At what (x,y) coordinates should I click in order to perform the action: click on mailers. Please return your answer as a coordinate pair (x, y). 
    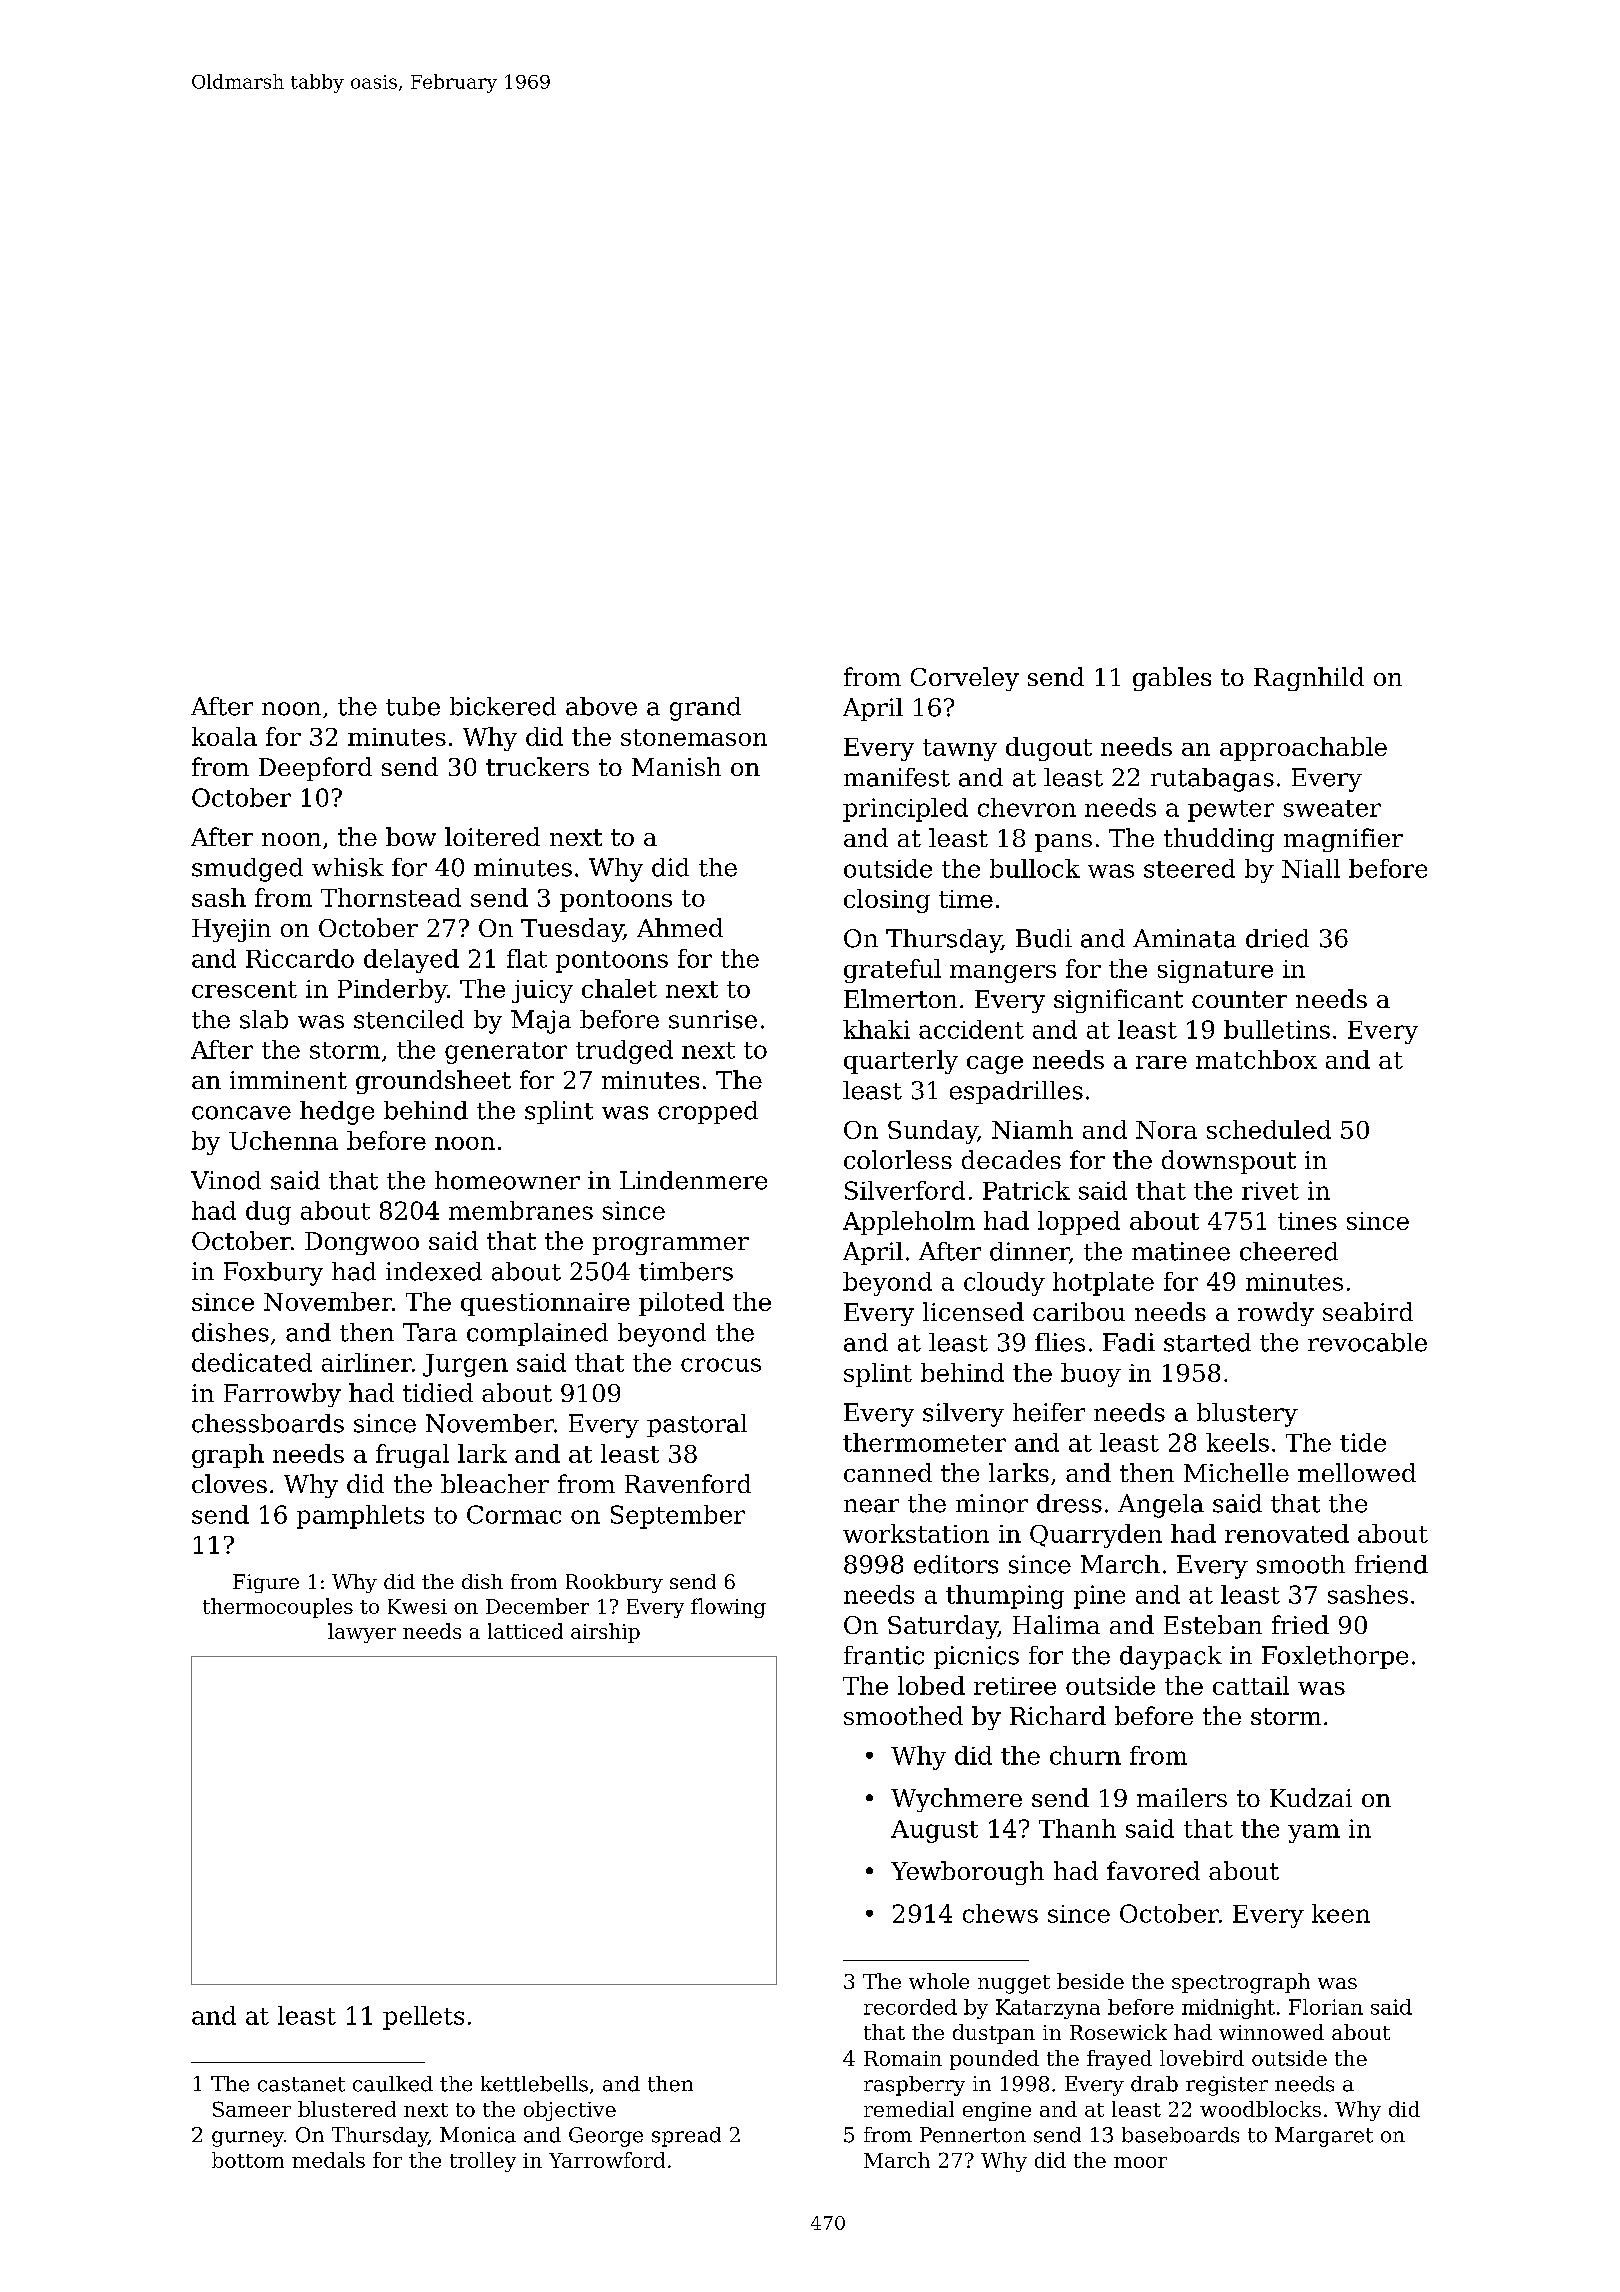
    Looking at the image, I should click on (1182, 1797).
